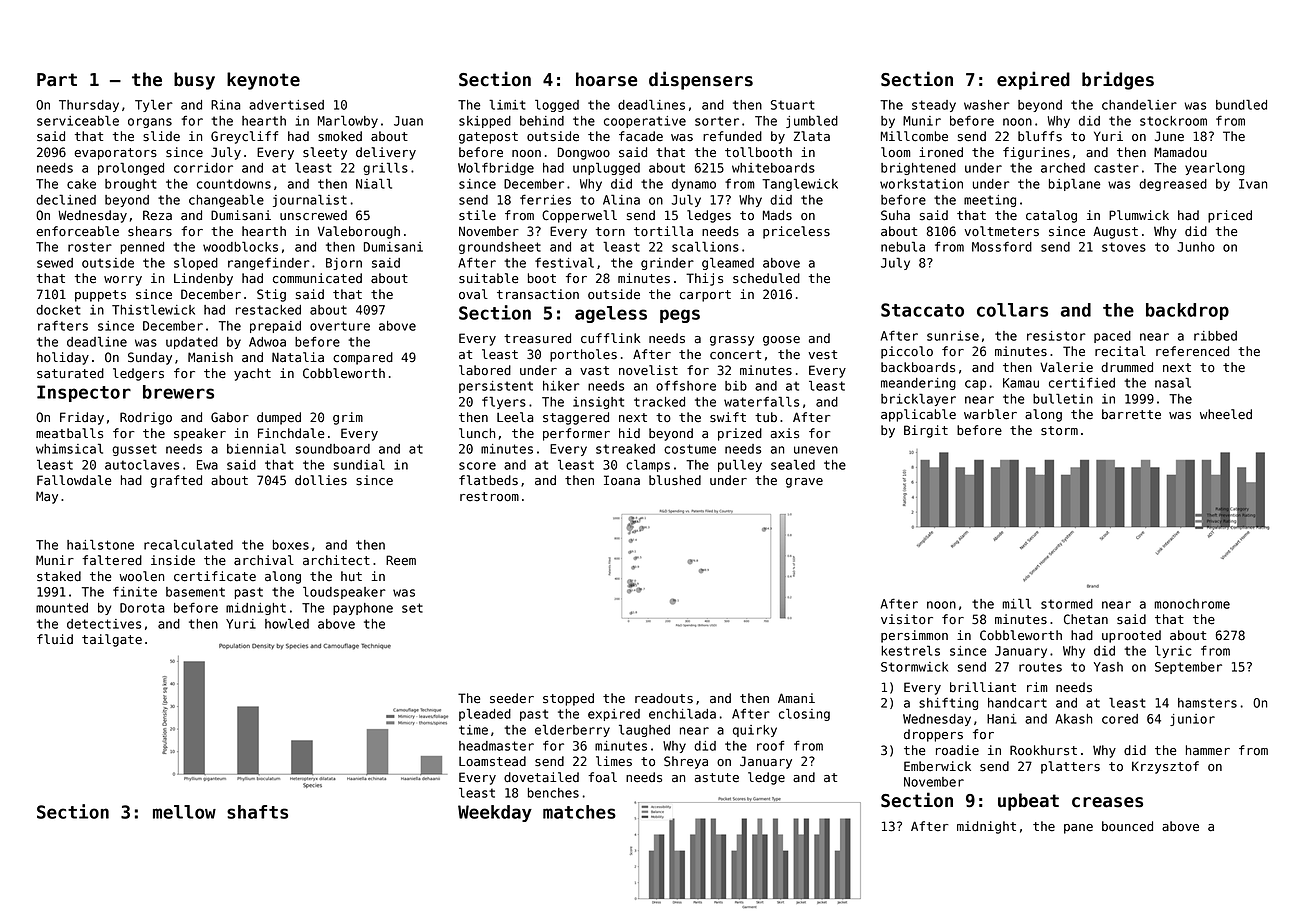  I want to click on quirky, so click(755, 731).
